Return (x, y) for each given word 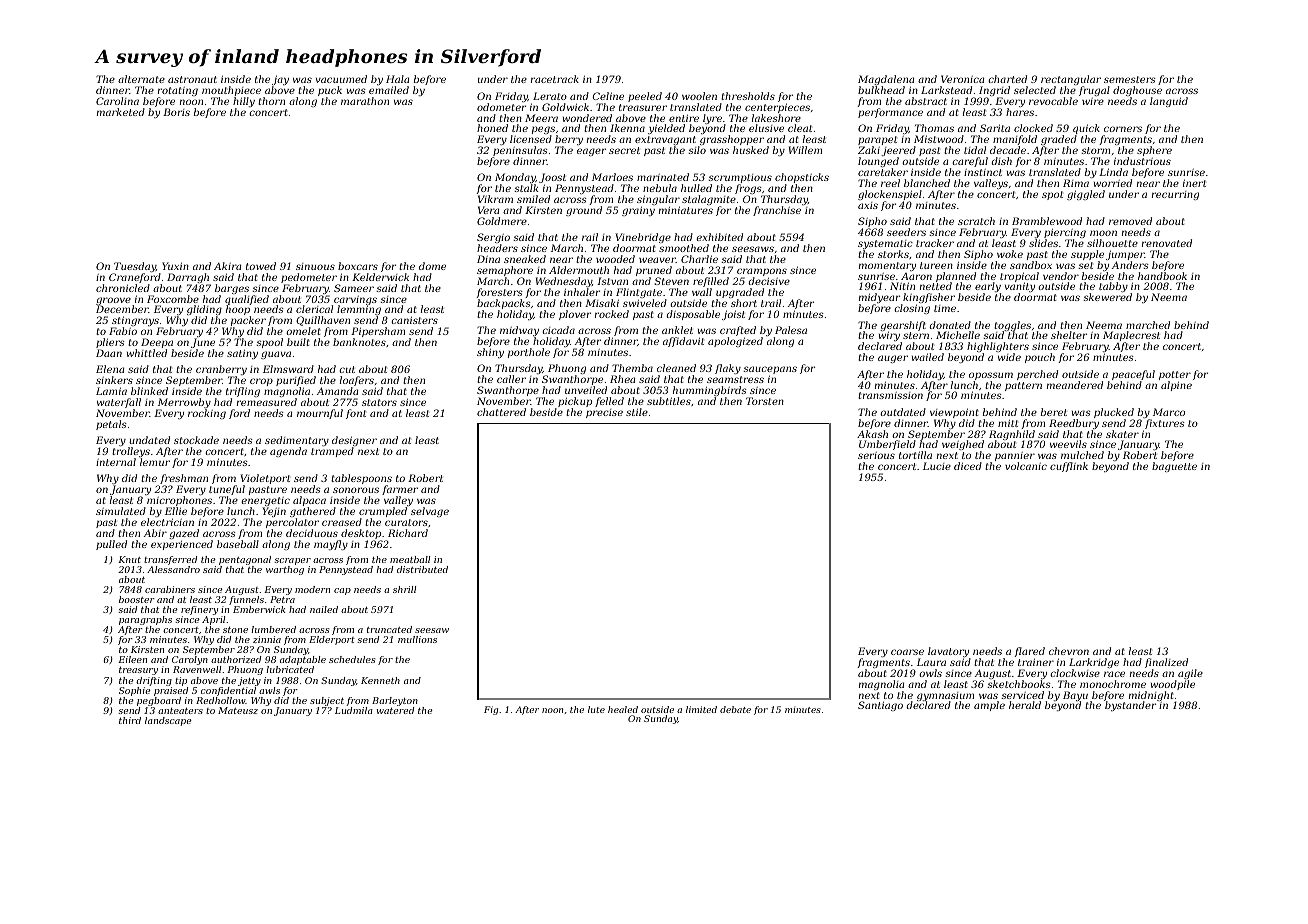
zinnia (267, 639)
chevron (1069, 651)
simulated (121, 511)
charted (1007, 79)
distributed (422, 569)
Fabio (123, 331)
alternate (141, 79)
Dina (488, 259)
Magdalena (886, 81)
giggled (1086, 195)
